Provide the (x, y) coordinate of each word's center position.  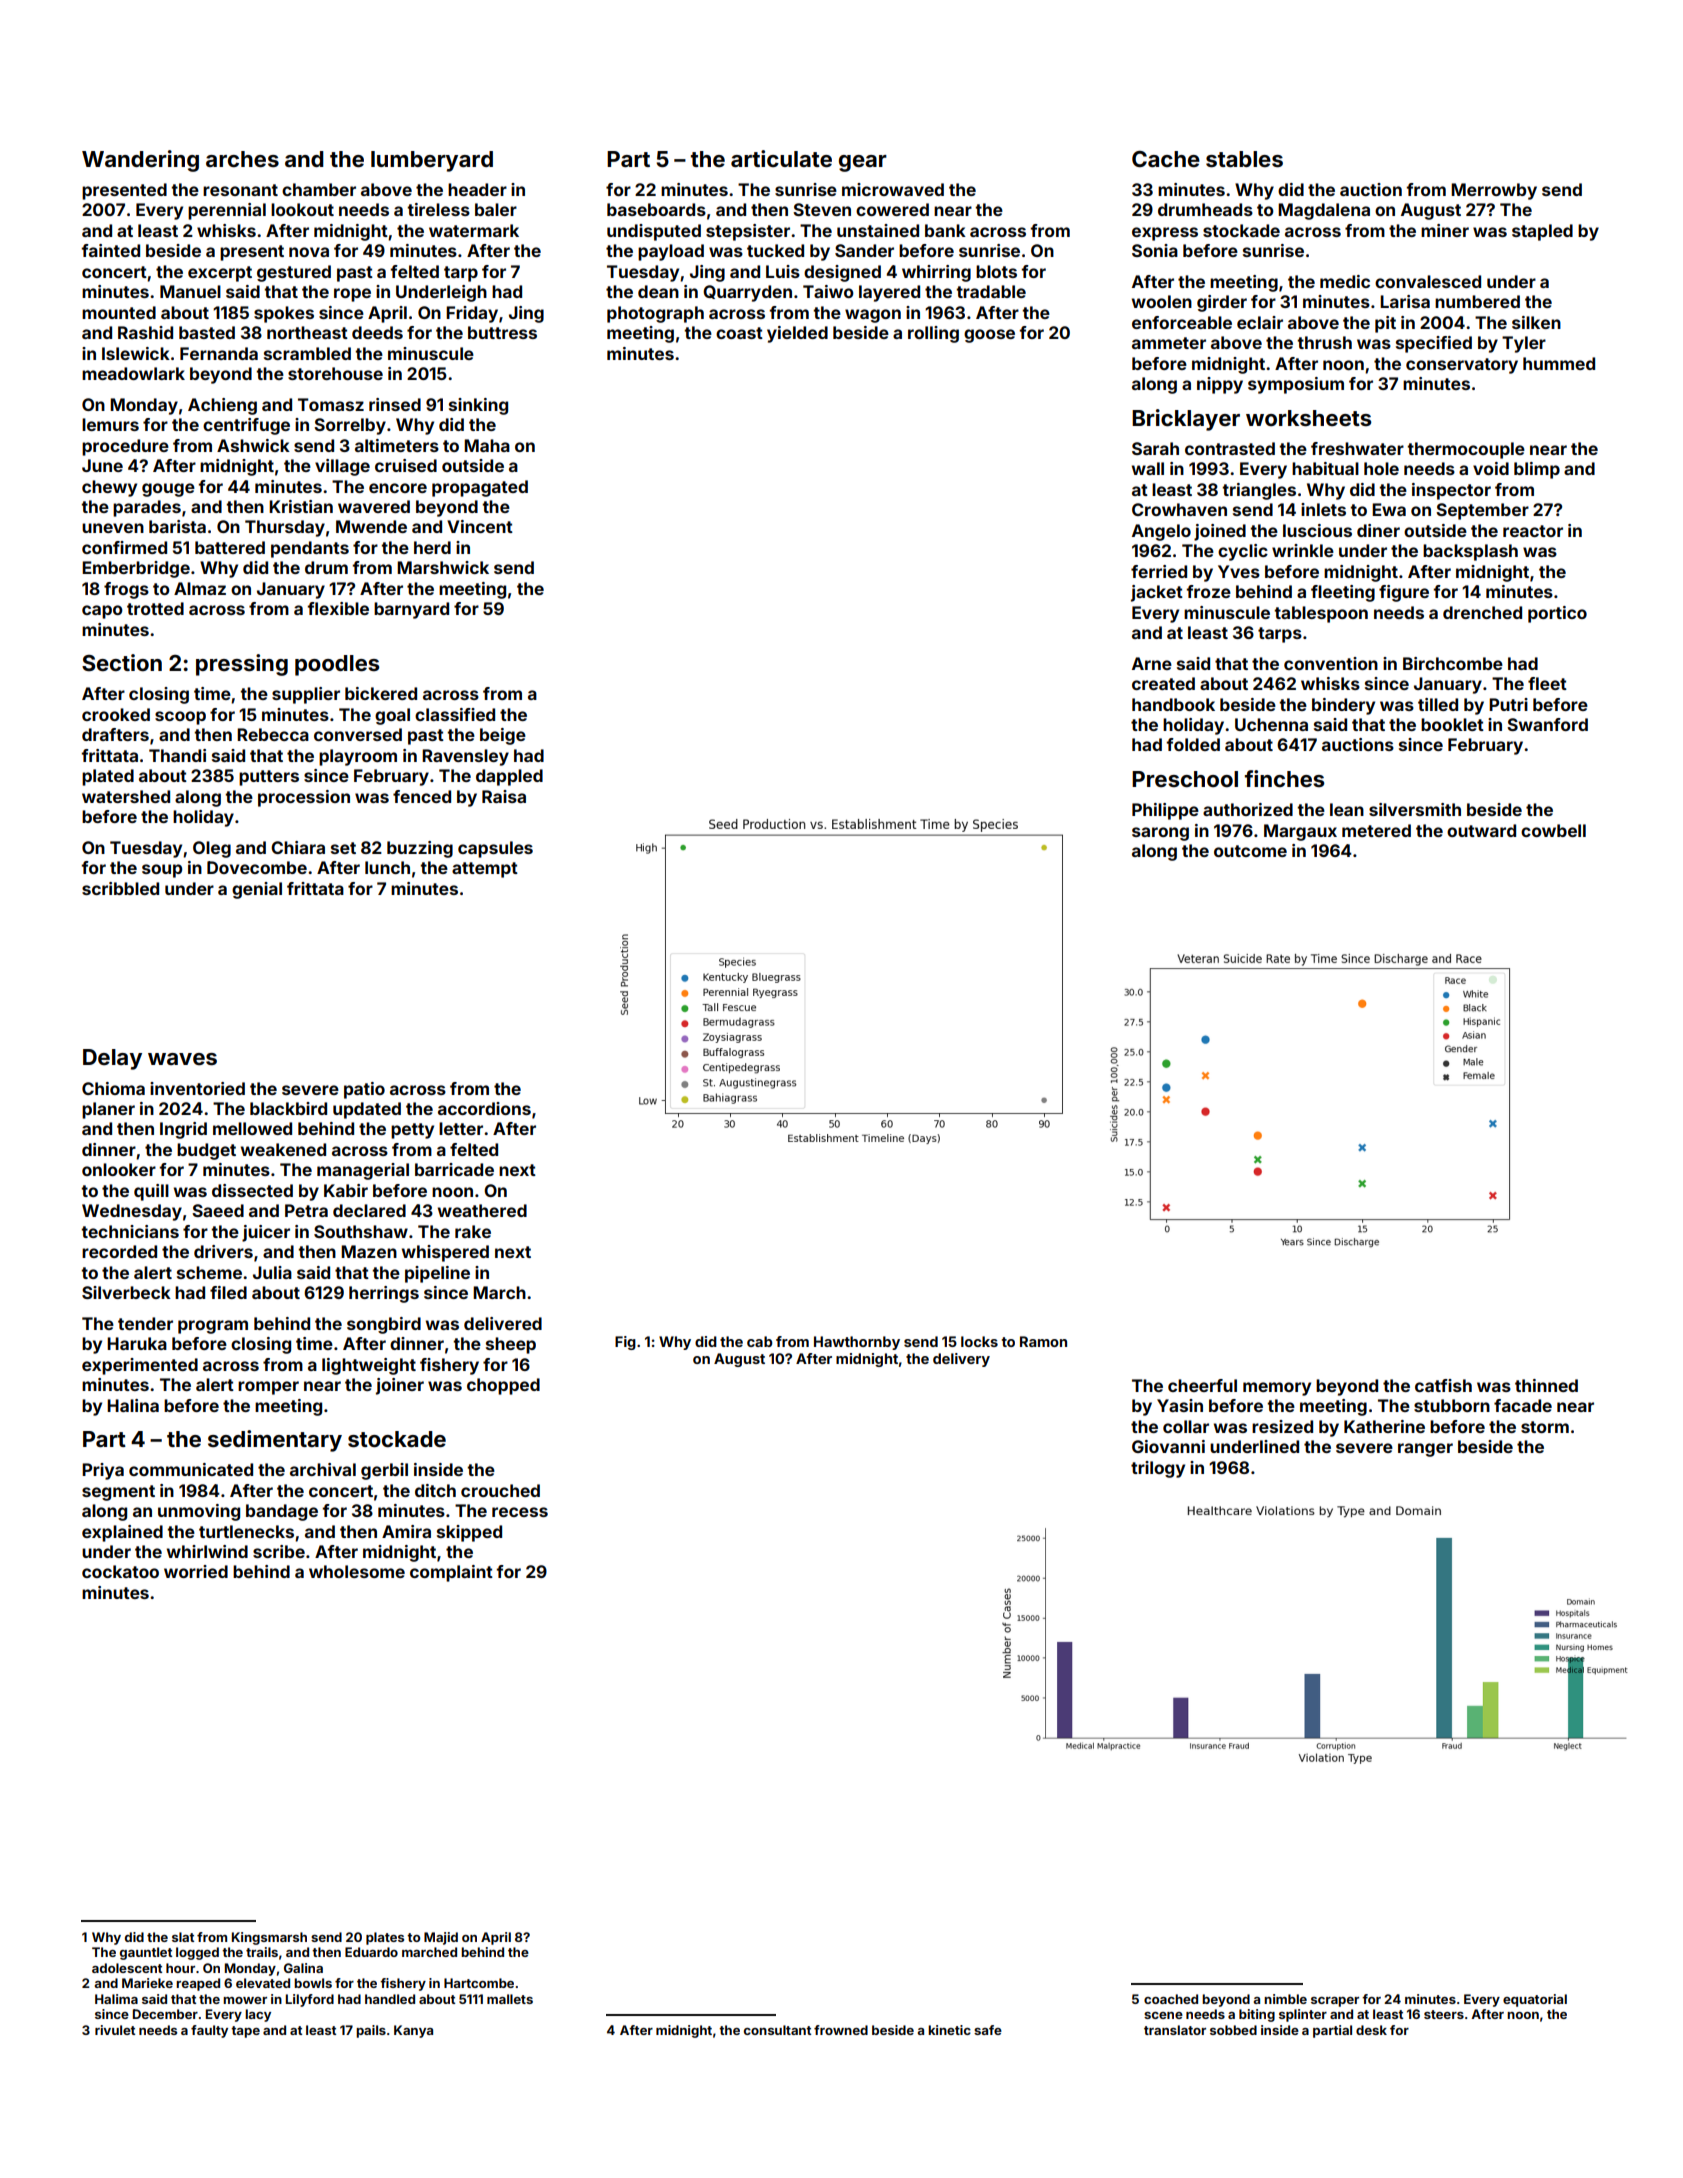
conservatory (1462, 366)
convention (1331, 663)
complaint (451, 1573)
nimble (1285, 1999)
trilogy (1158, 1469)
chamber (319, 189)
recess (520, 1512)
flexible (338, 608)
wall (1148, 468)
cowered (892, 209)
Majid (441, 1938)
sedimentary (275, 1441)
